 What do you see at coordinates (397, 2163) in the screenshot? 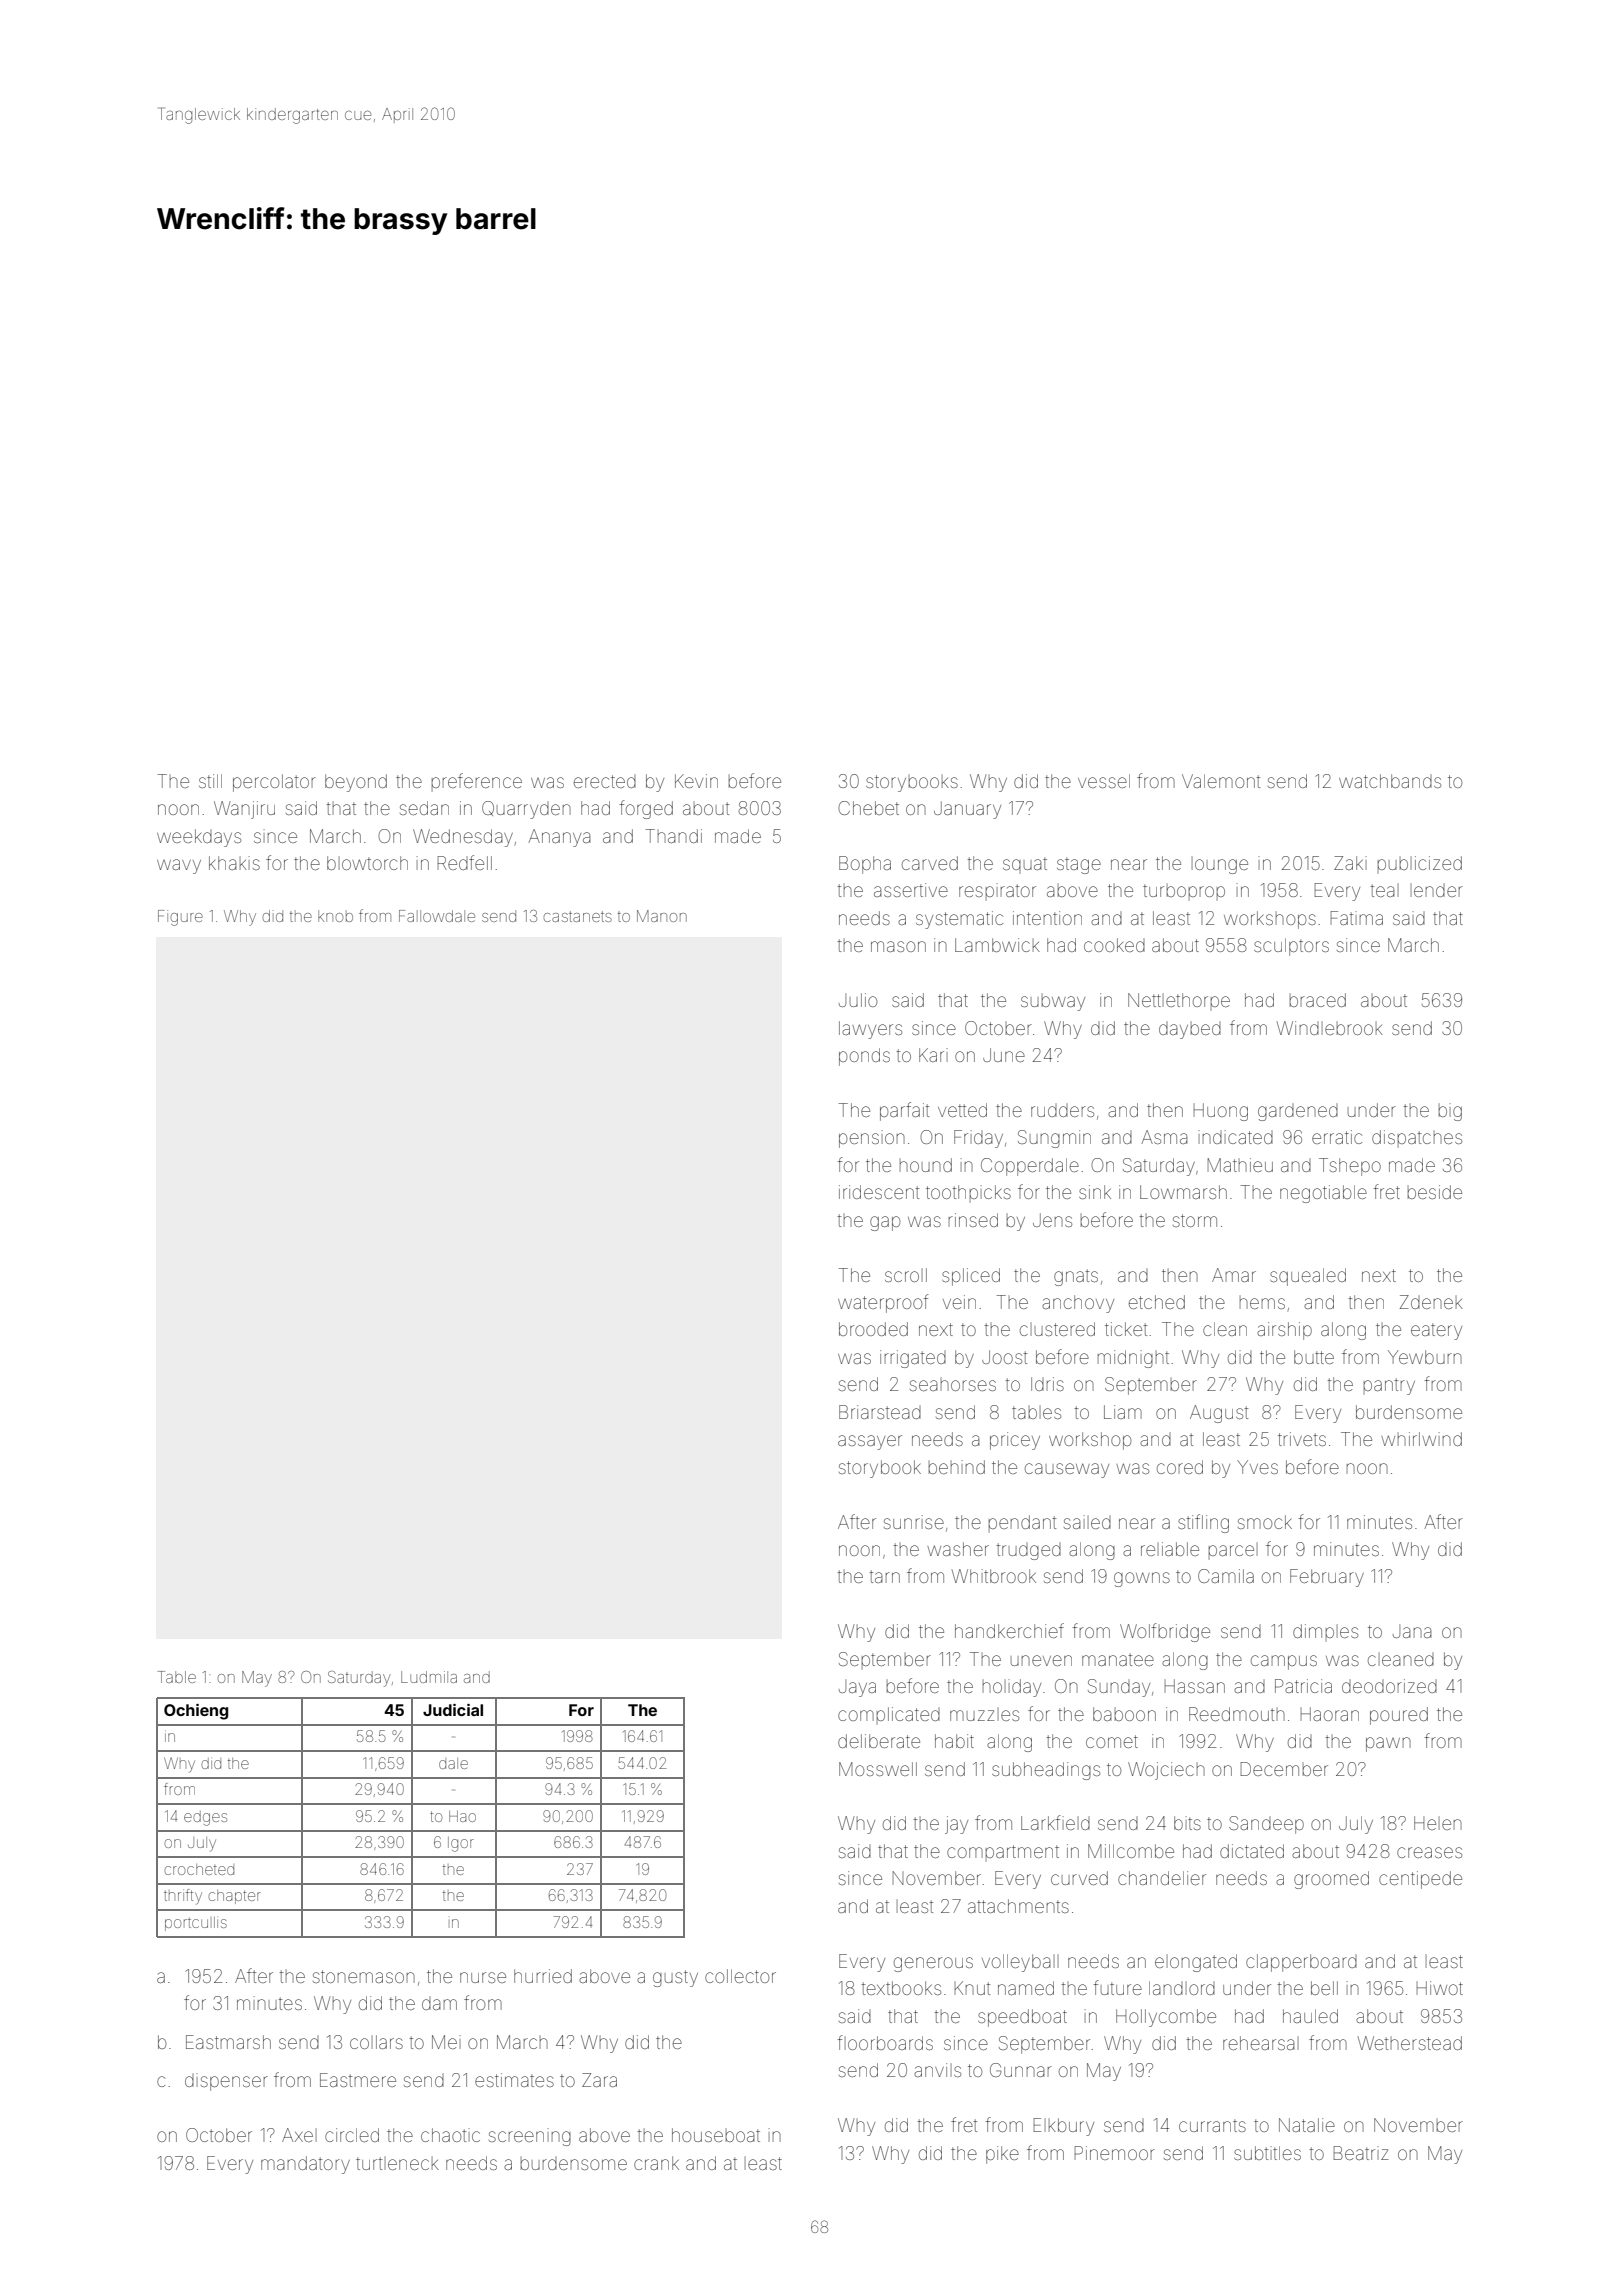
I see `turtleneck` at bounding box center [397, 2163].
